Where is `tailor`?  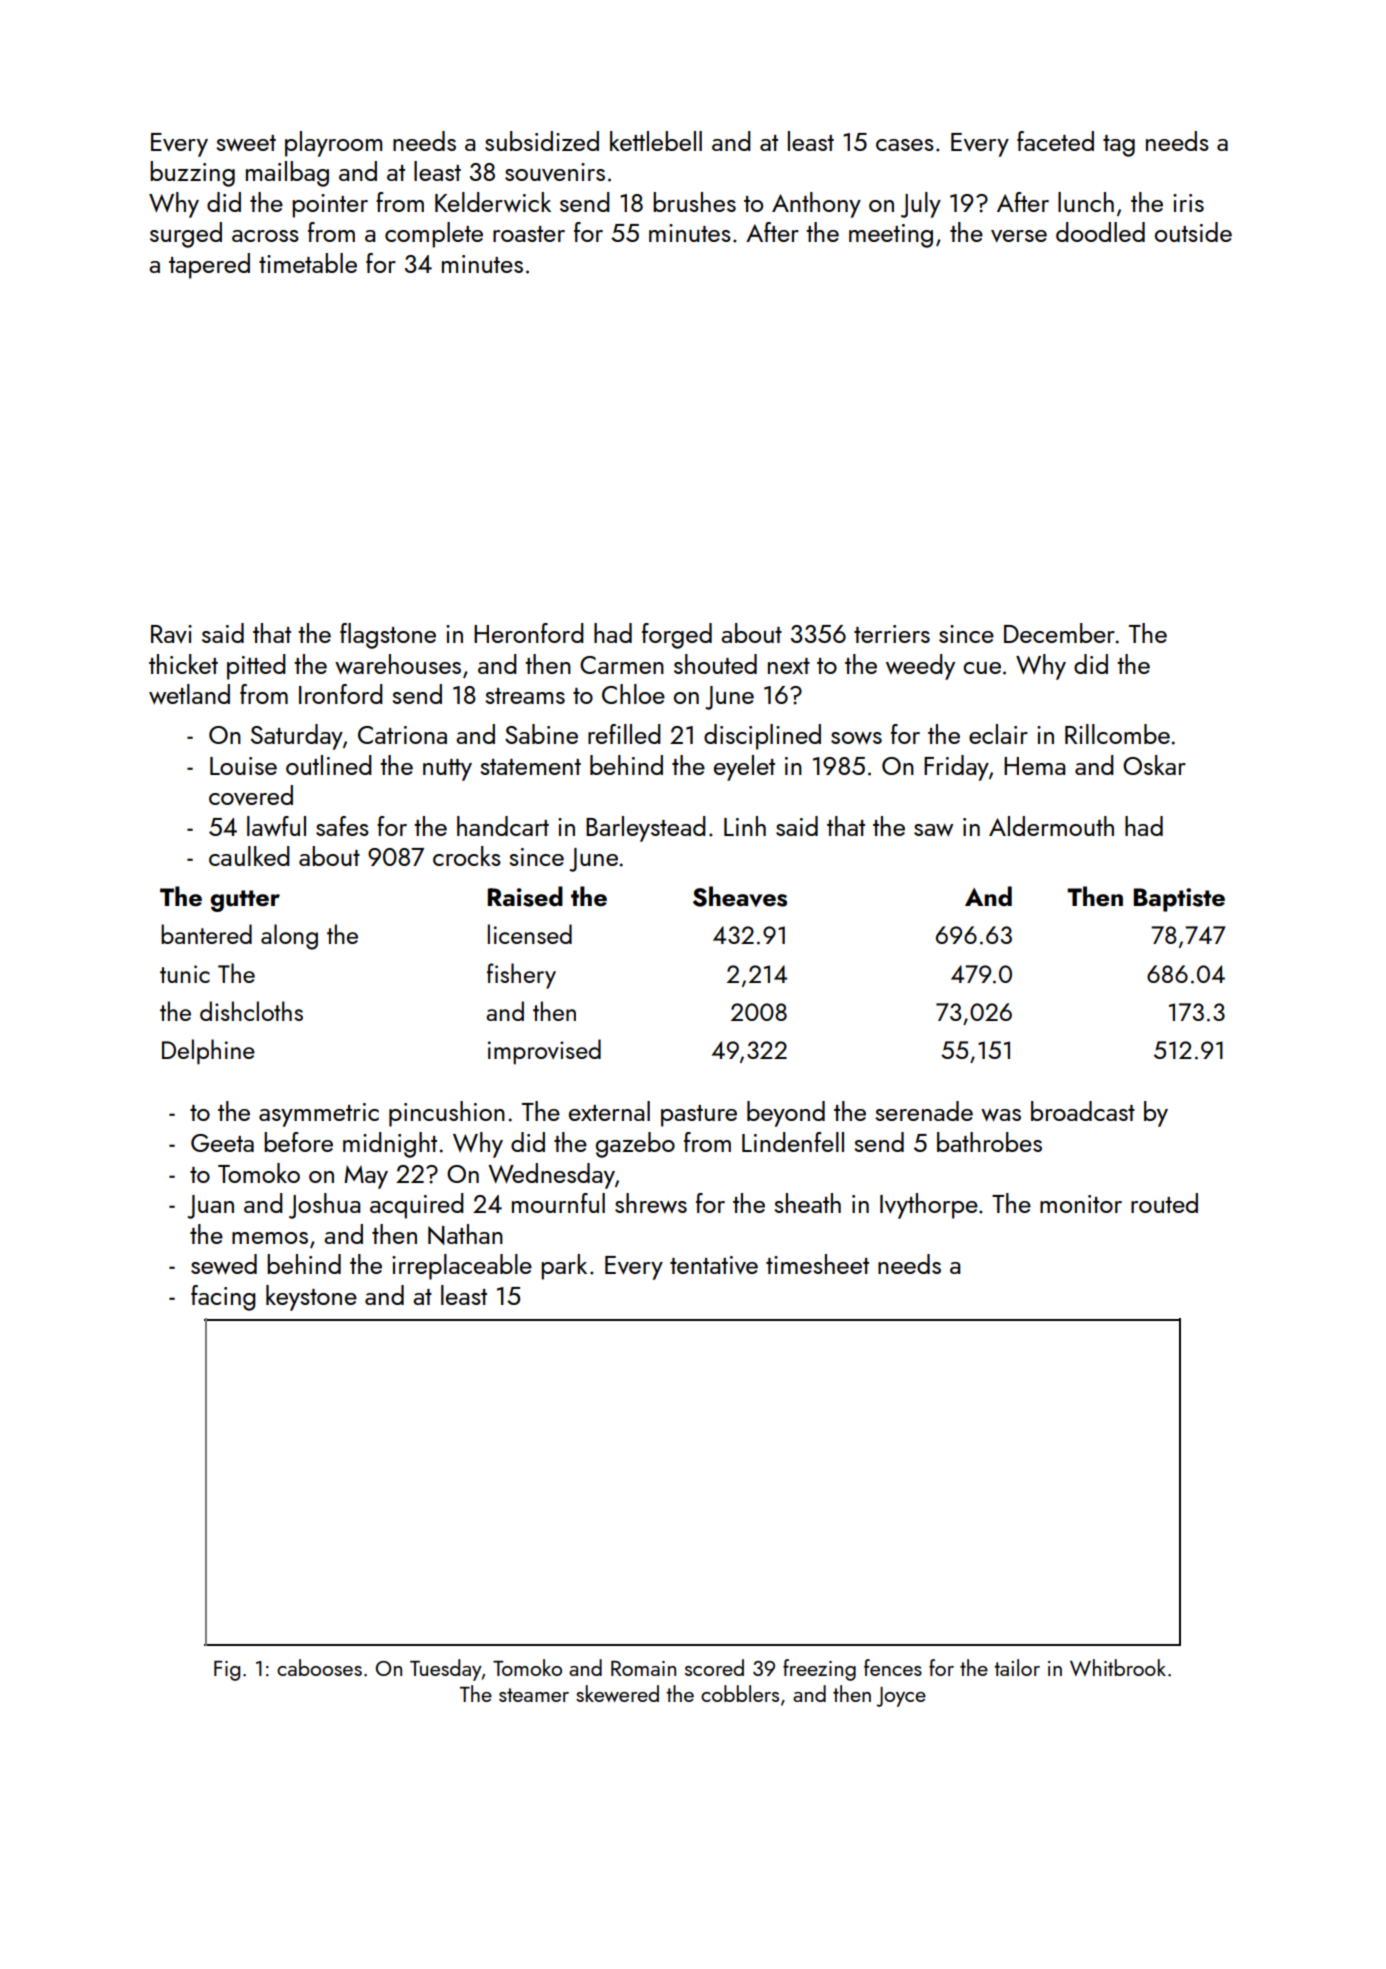
tailor is located at coordinates (1017, 1667).
